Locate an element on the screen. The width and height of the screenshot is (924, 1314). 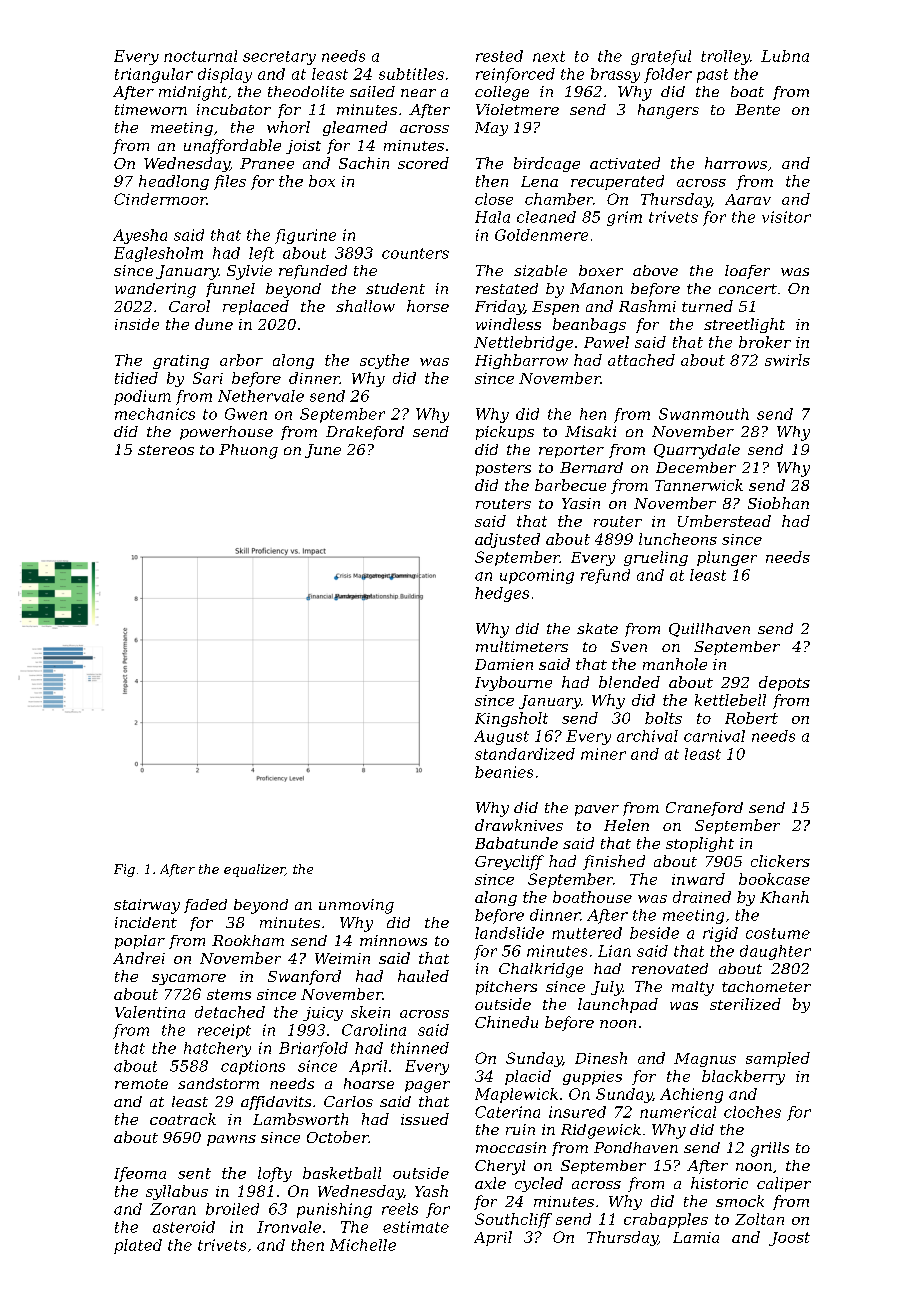
Sylvie is located at coordinates (249, 272).
